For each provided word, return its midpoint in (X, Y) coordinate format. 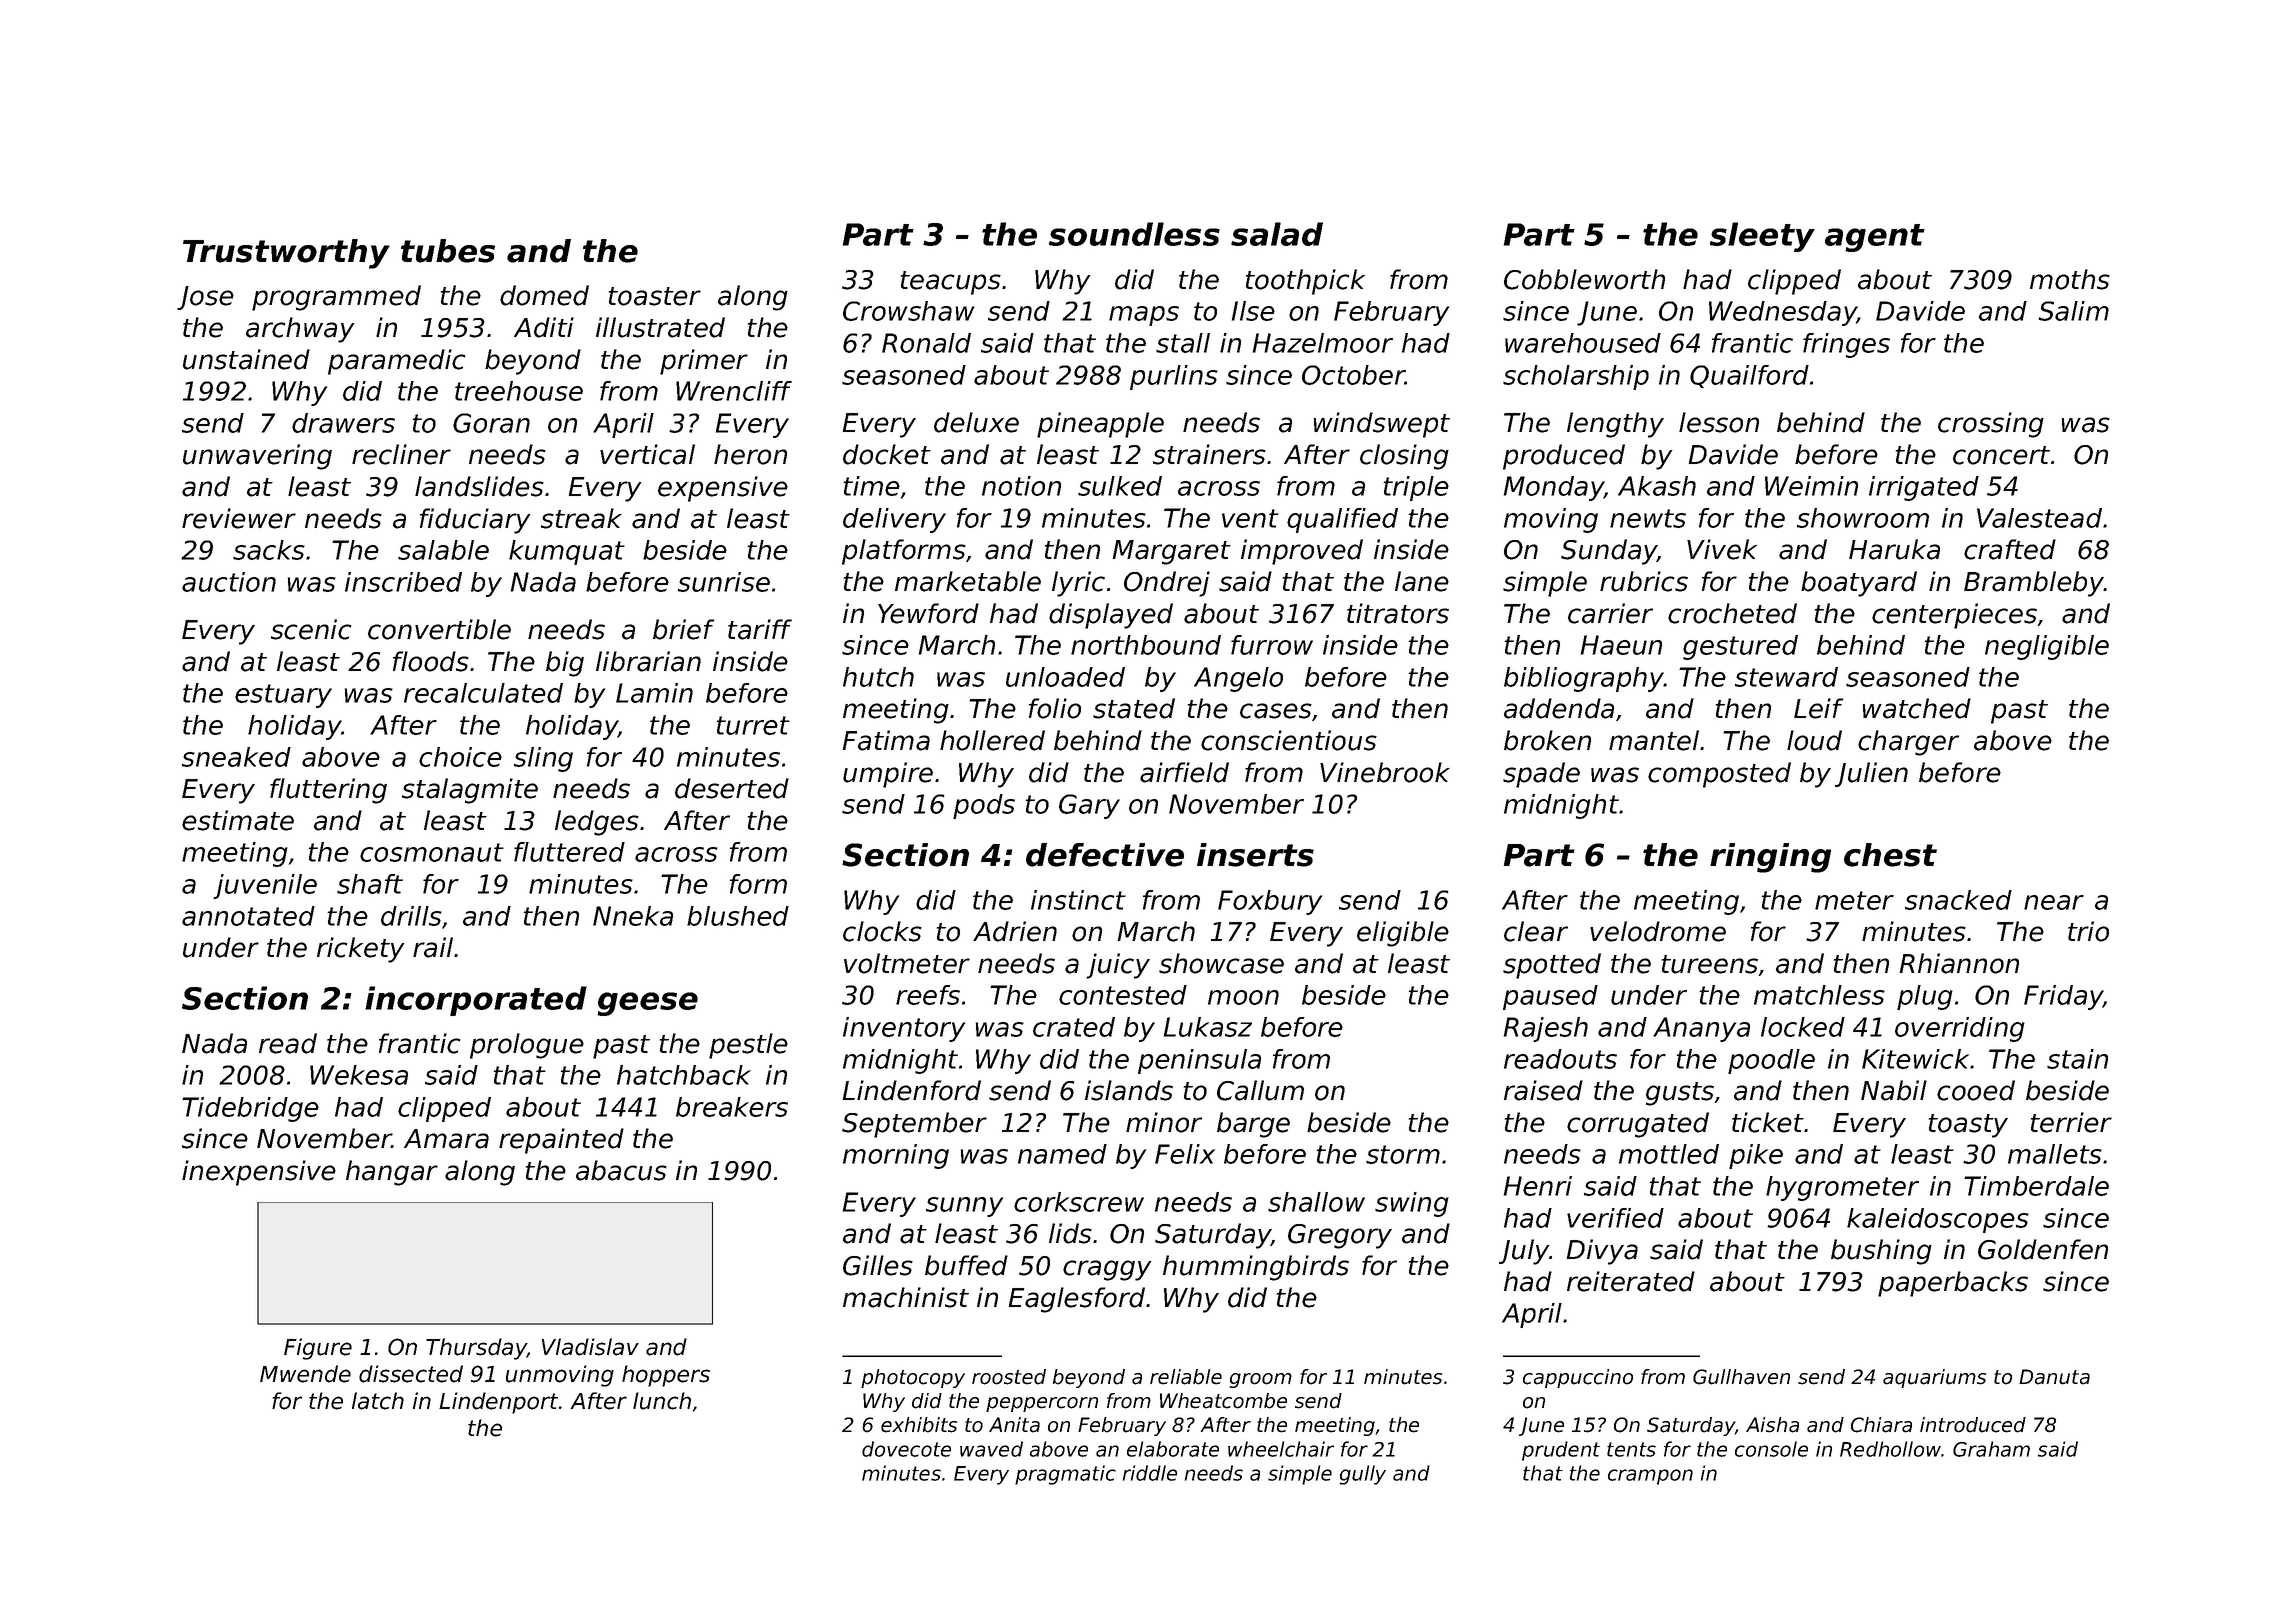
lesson (1719, 422)
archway (300, 330)
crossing (1991, 425)
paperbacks (1953, 1284)
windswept (1382, 425)
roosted (1009, 1377)
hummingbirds (1256, 1268)
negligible (2047, 647)
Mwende (305, 1374)
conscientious (1289, 740)
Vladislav (590, 1347)
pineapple (1100, 425)
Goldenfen (2043, 1249)
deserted (732, 788)
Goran (491, 423)
